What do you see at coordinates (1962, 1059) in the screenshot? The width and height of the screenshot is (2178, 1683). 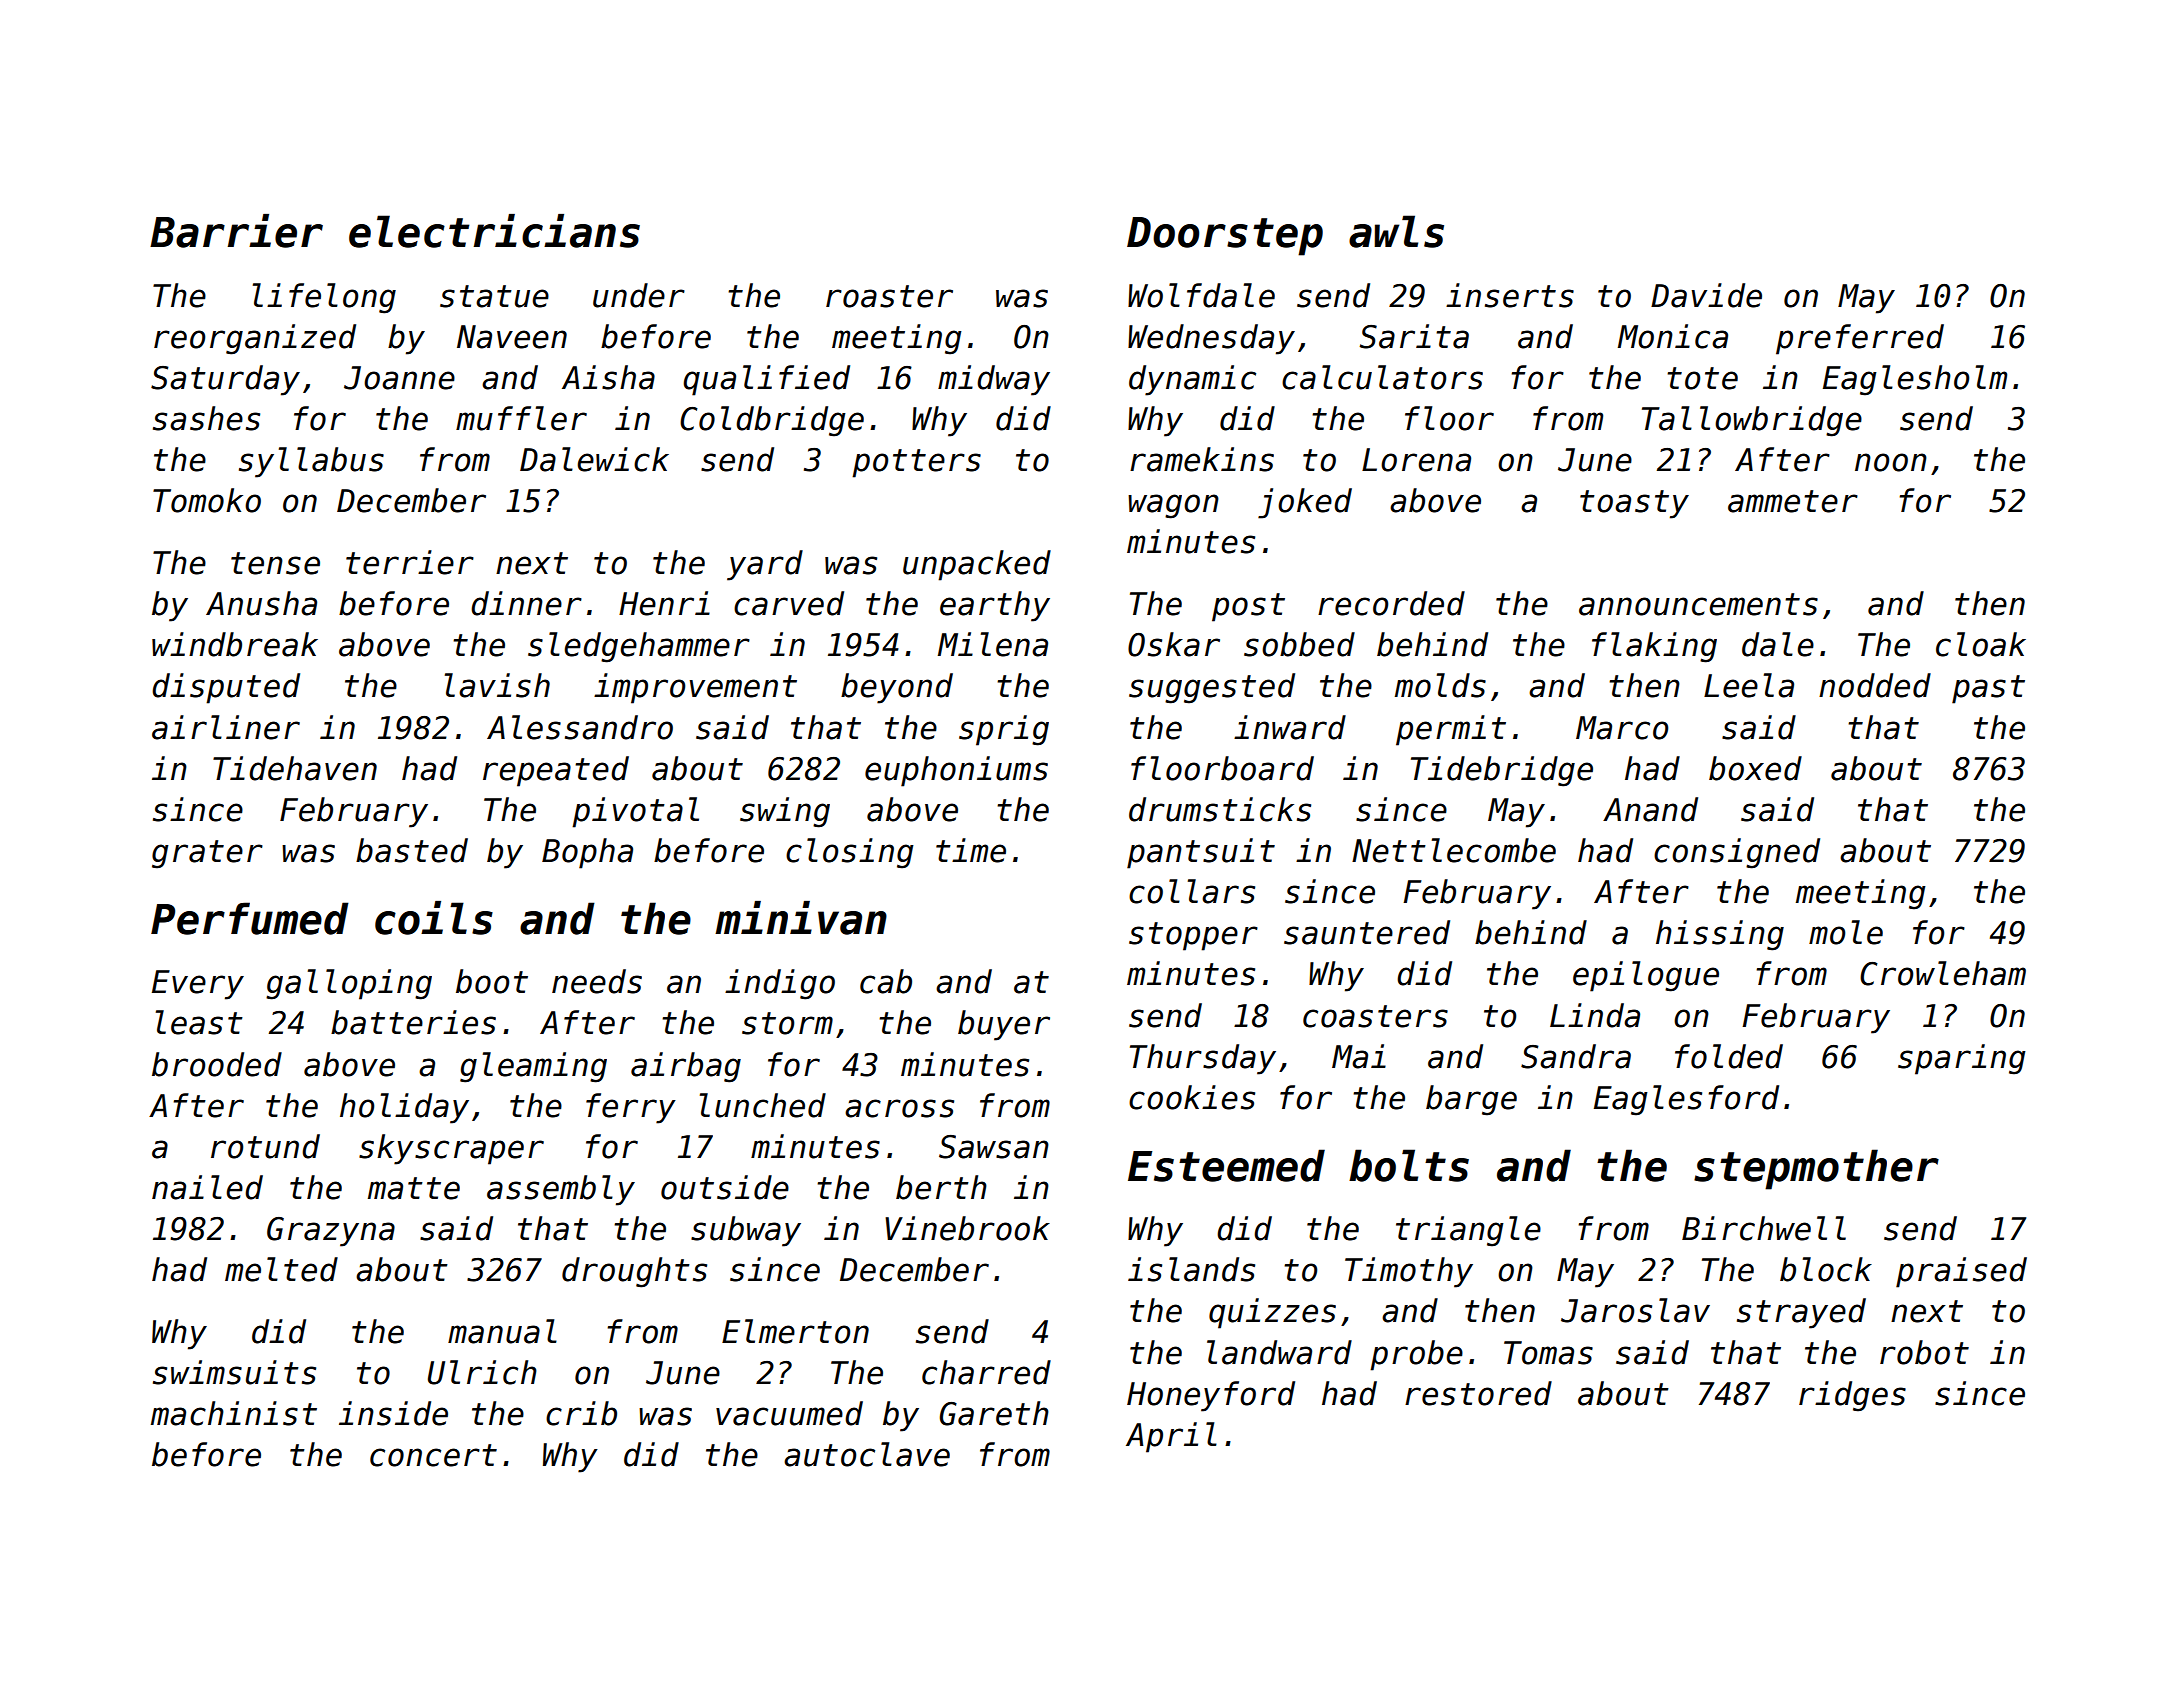 I see `sparing` at bounding box center [1962, 1059].
